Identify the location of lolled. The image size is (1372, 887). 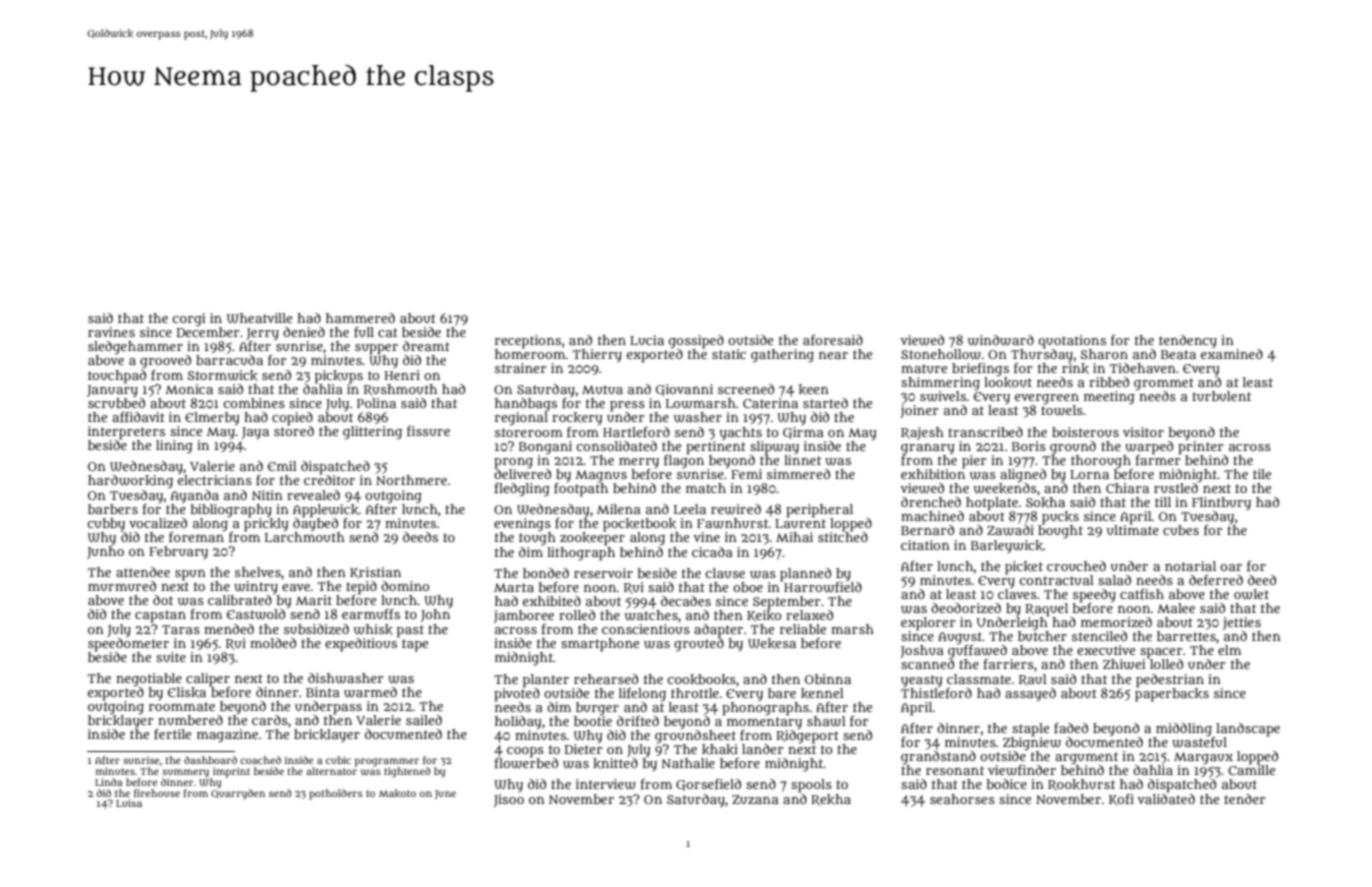
(1166, 664).
